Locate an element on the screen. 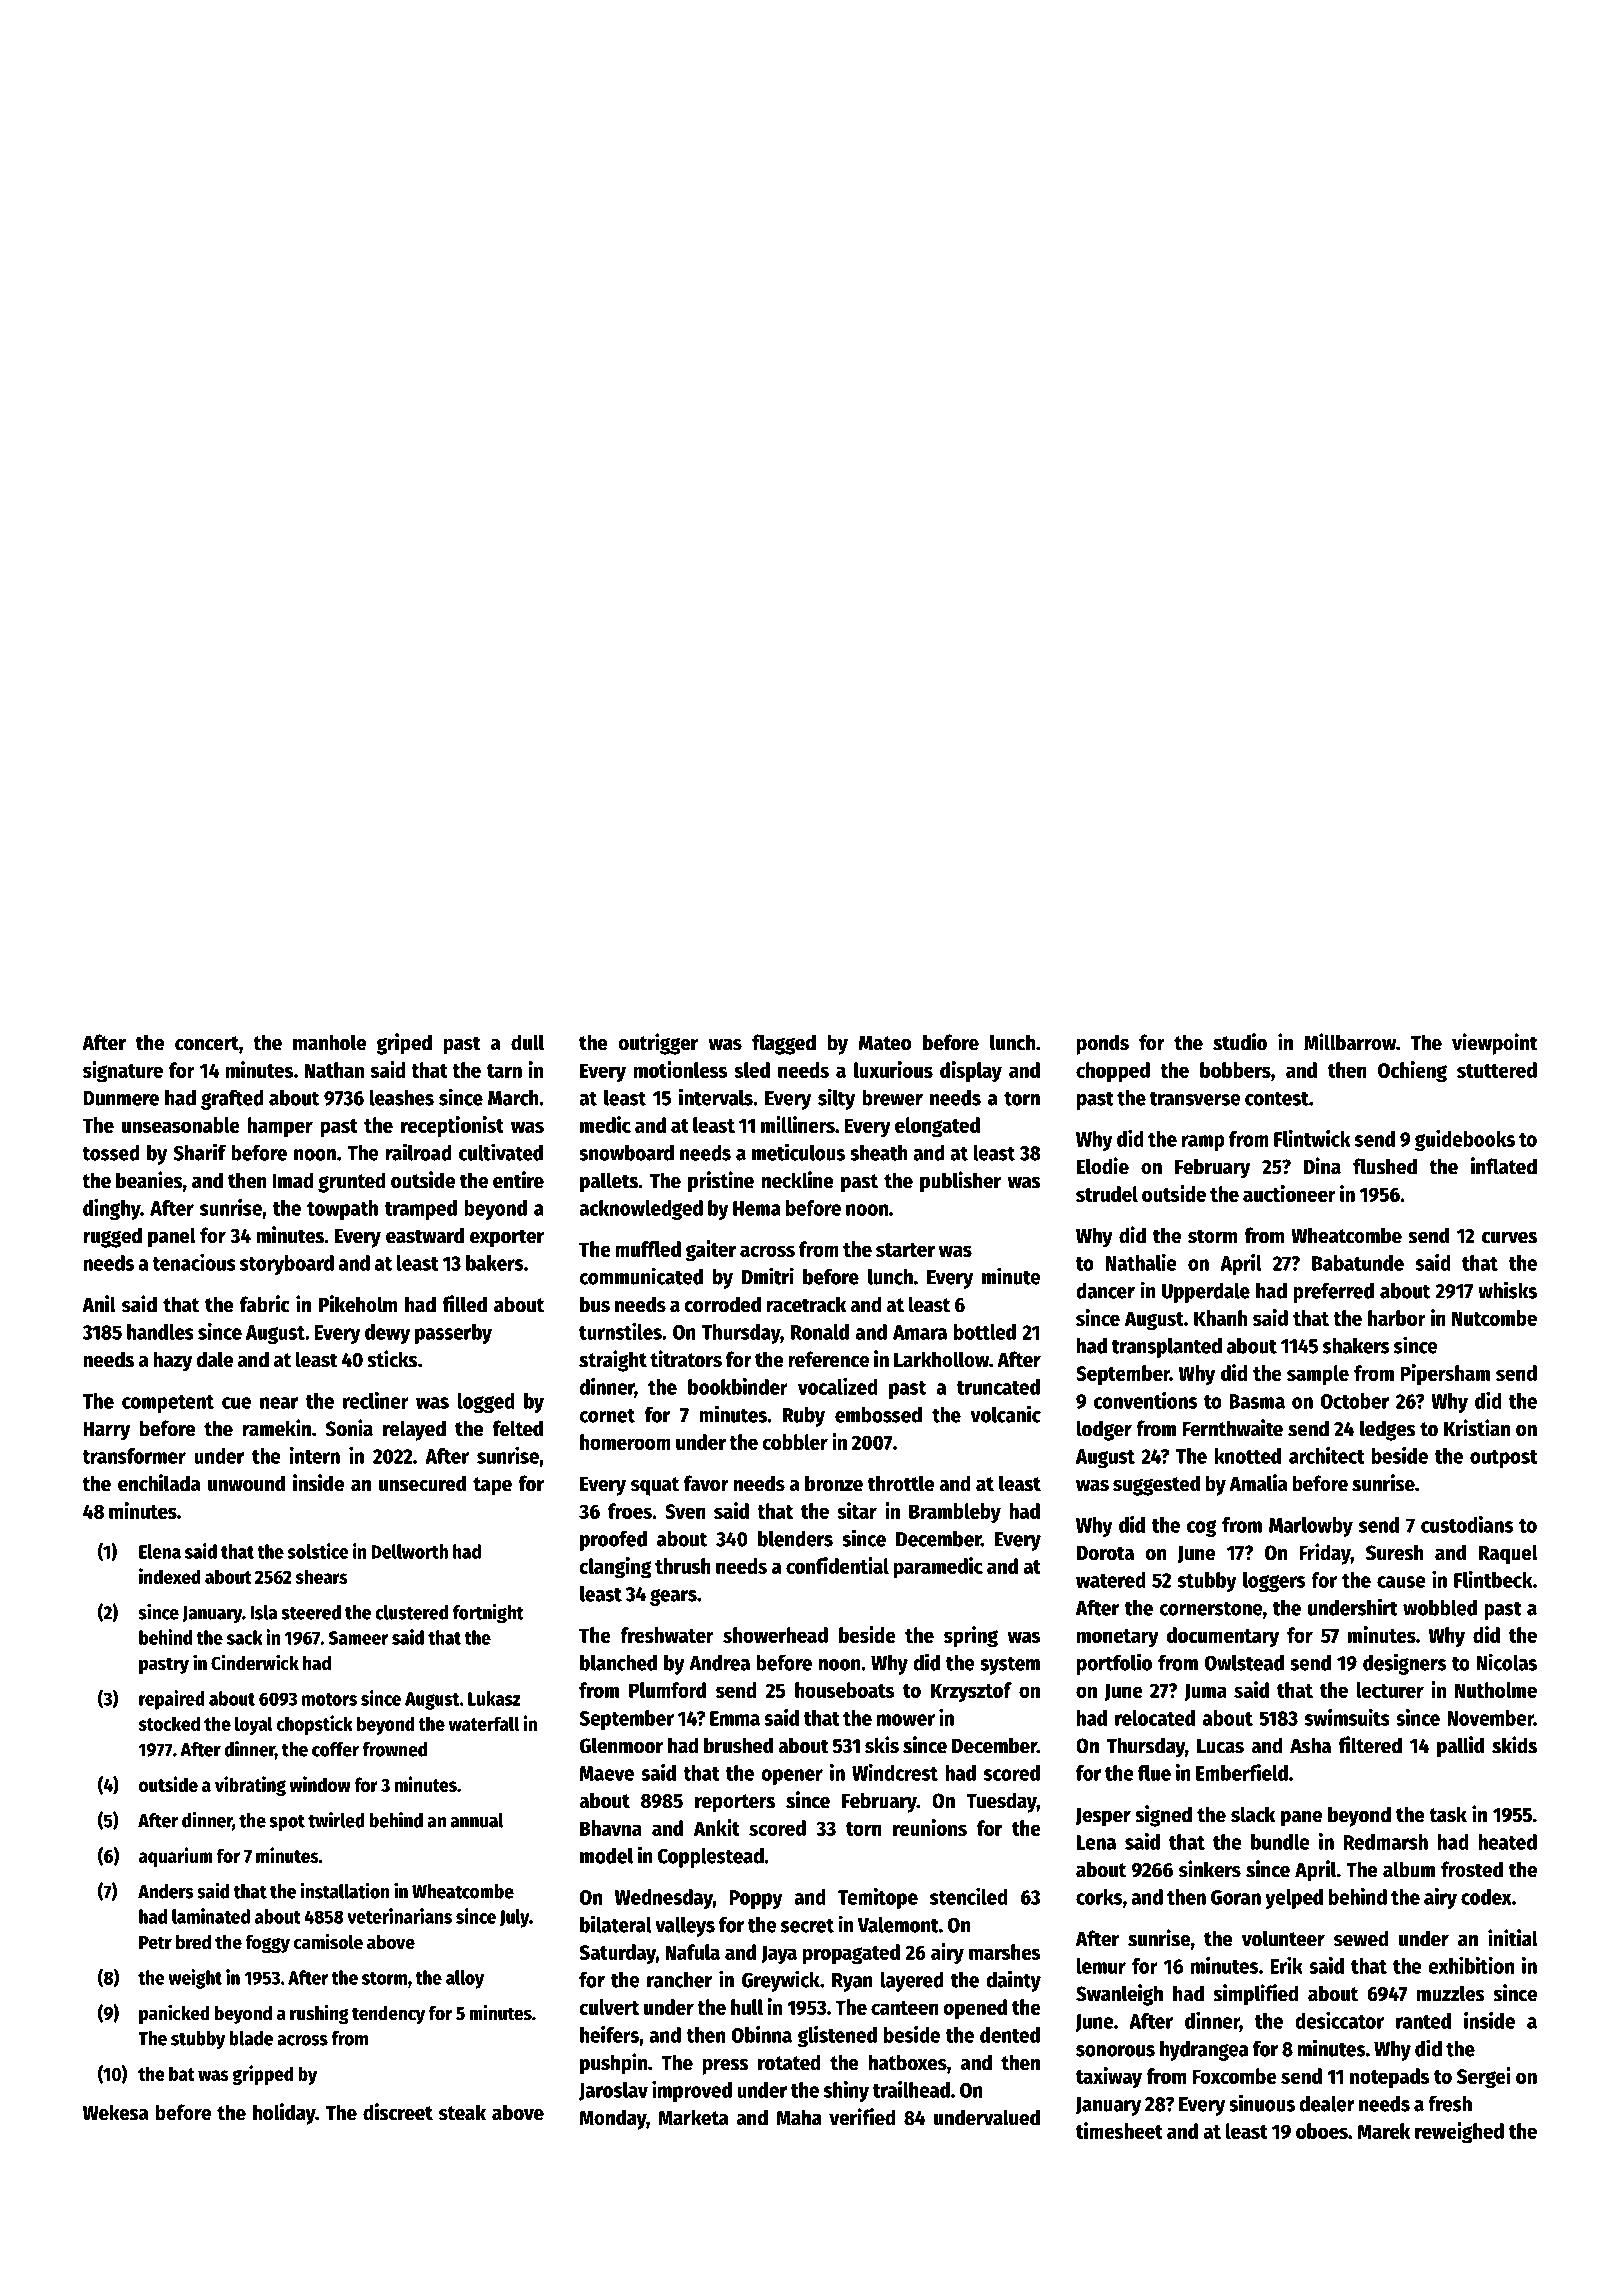 The width and height of the screenshot is (1620, 2292). Maha is located at coordinates (799, 2117).
